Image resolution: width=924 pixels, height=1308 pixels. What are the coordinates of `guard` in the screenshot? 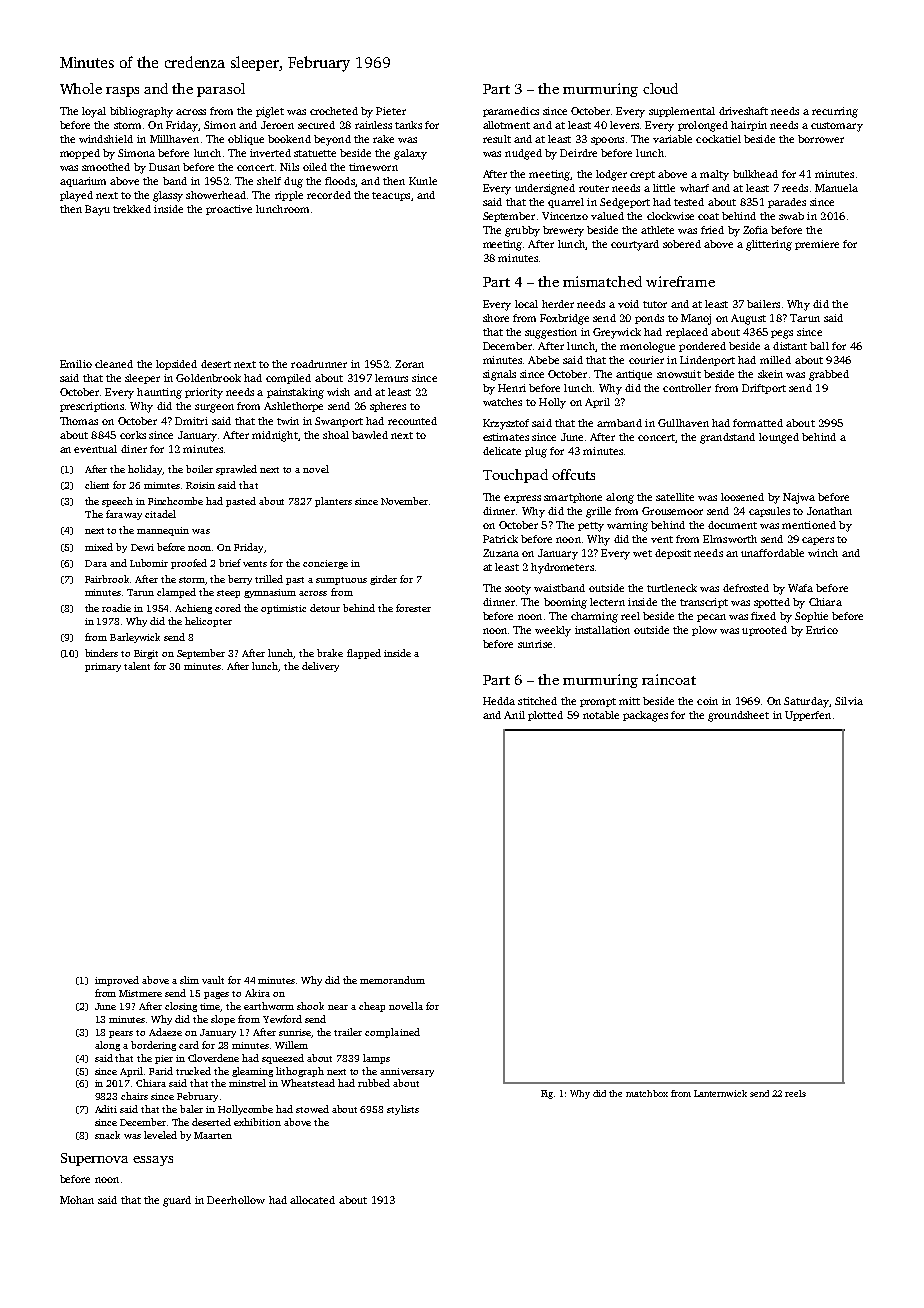 It's located at (177, 1201).
